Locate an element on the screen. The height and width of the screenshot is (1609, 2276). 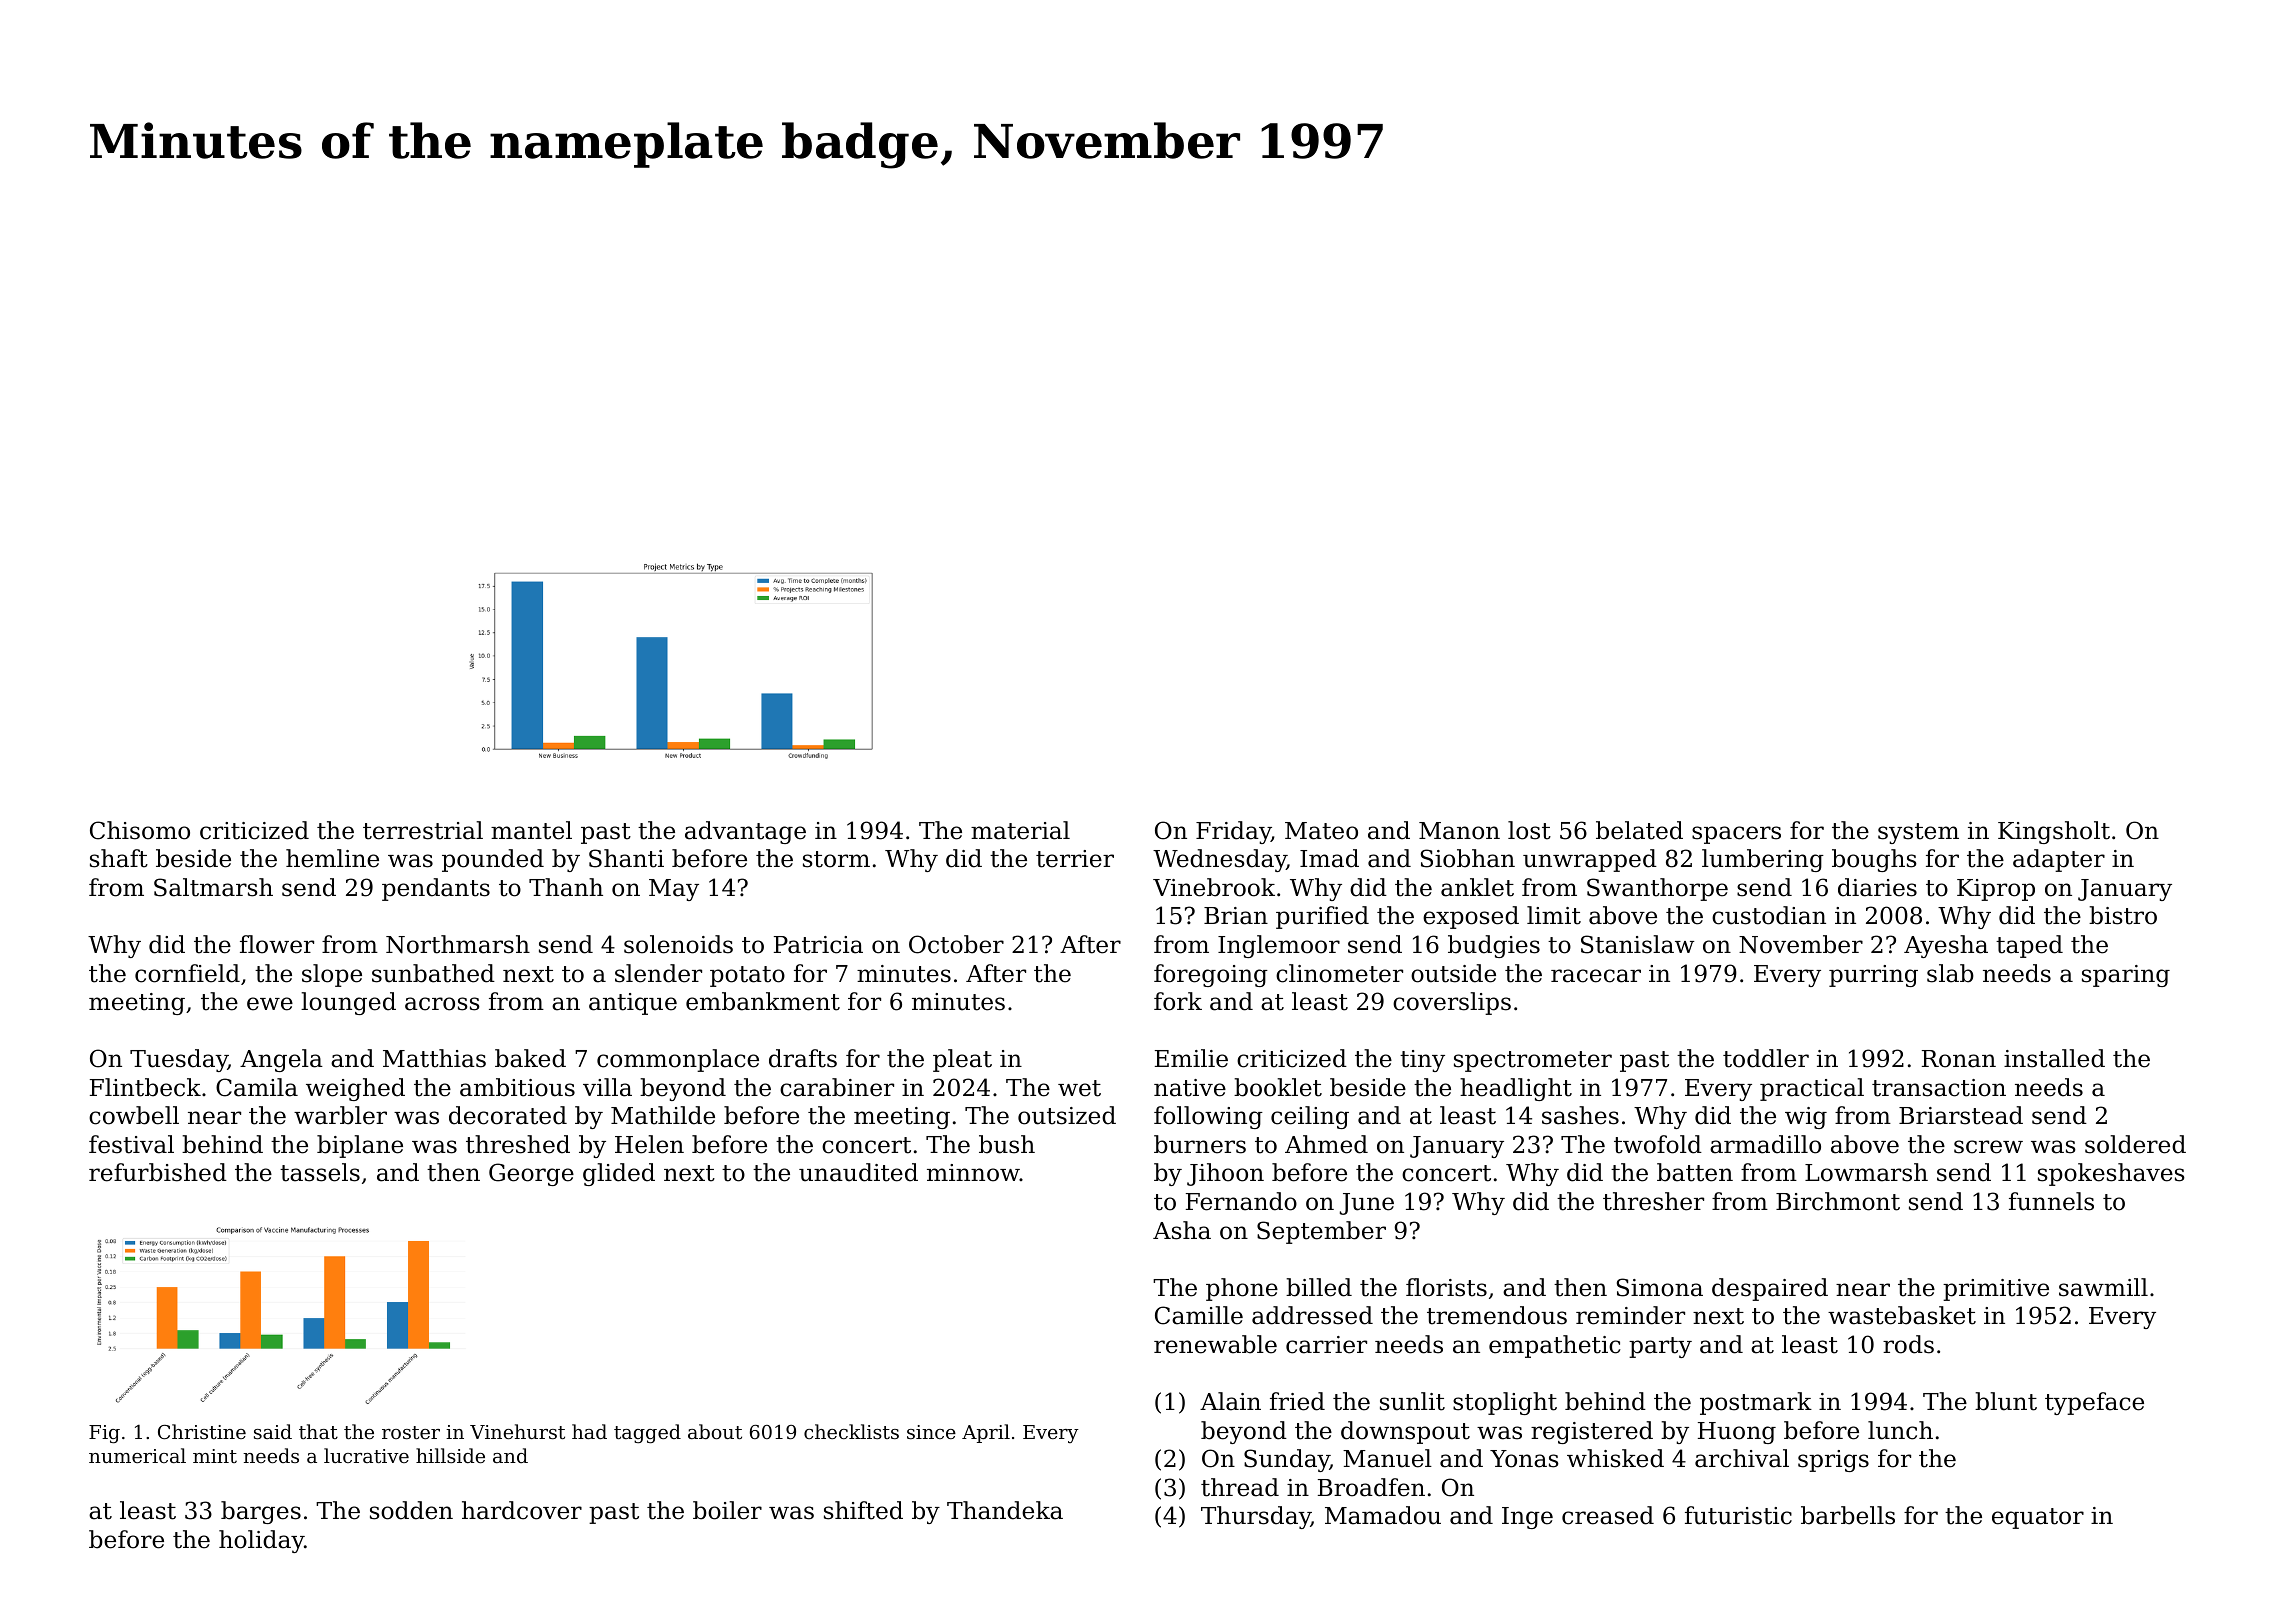
Mateo is located at coordinates (1321, 831).
